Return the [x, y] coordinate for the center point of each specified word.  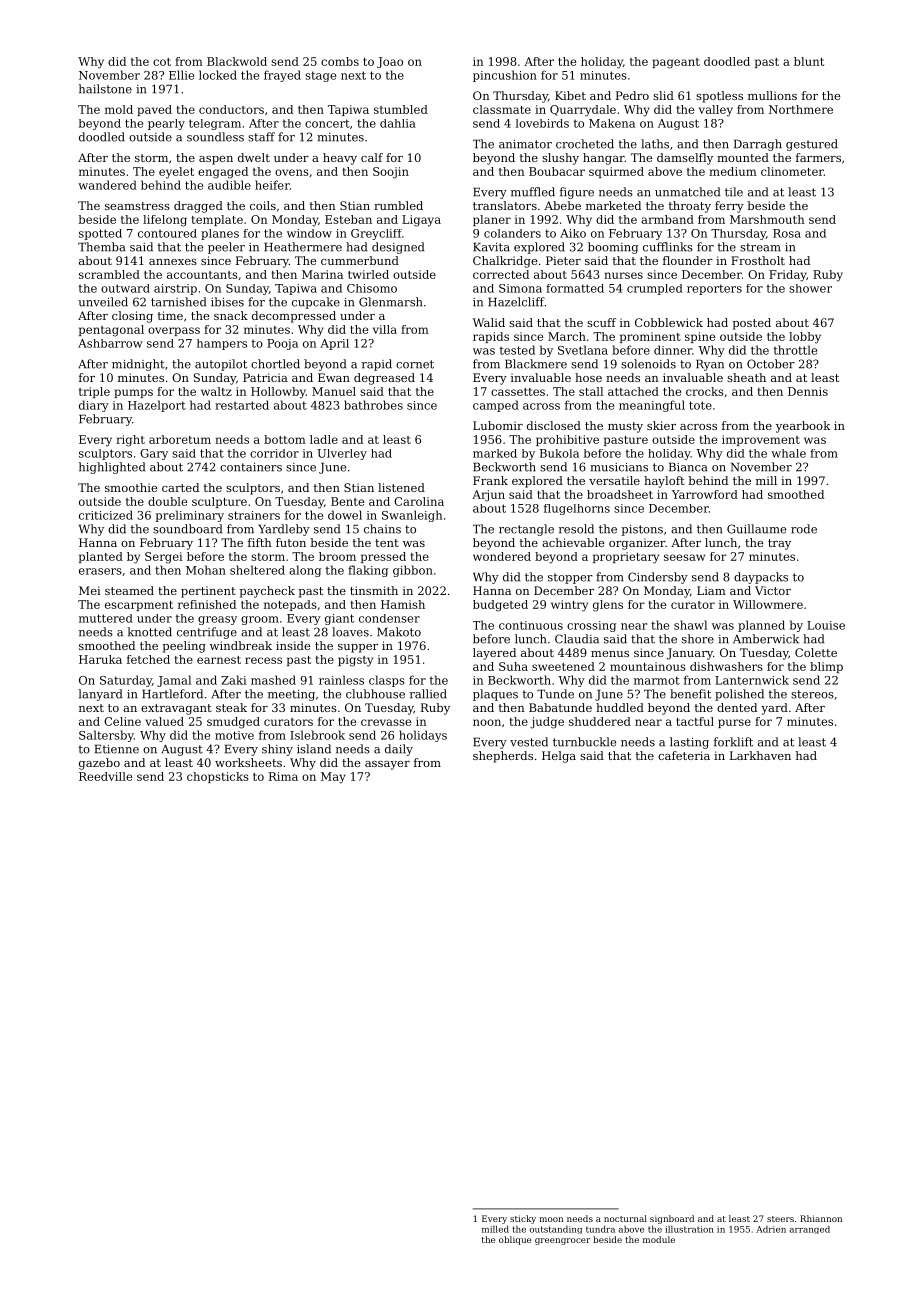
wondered [502, 556]
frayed [282, 76]
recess [263, 660]
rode [804, 529]
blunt [809, 61]
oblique [515, 1240]
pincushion [505, 76]
